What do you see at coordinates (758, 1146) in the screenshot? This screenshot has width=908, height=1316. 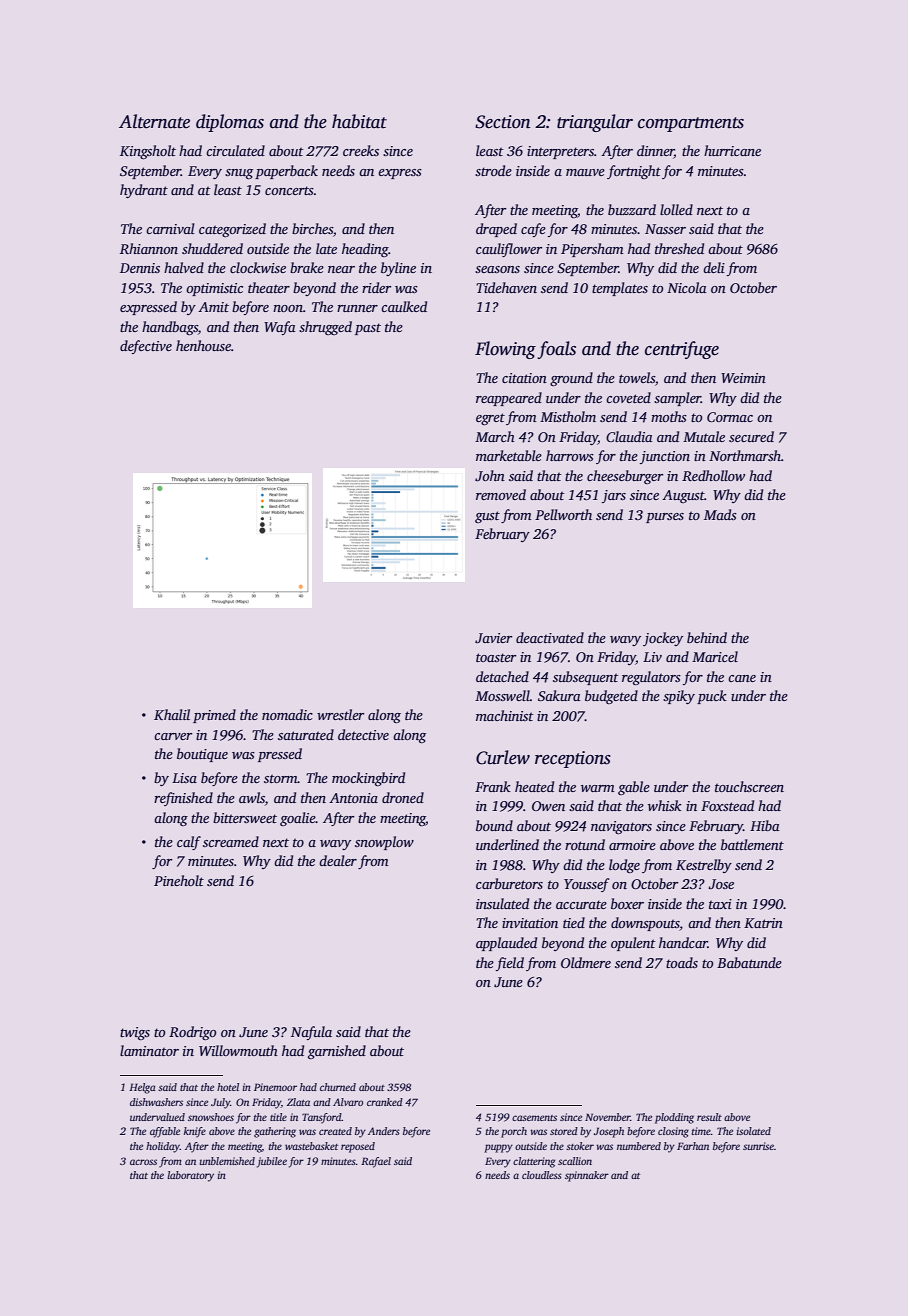 I see `sunrise` at bounding box center [758, 1146].
